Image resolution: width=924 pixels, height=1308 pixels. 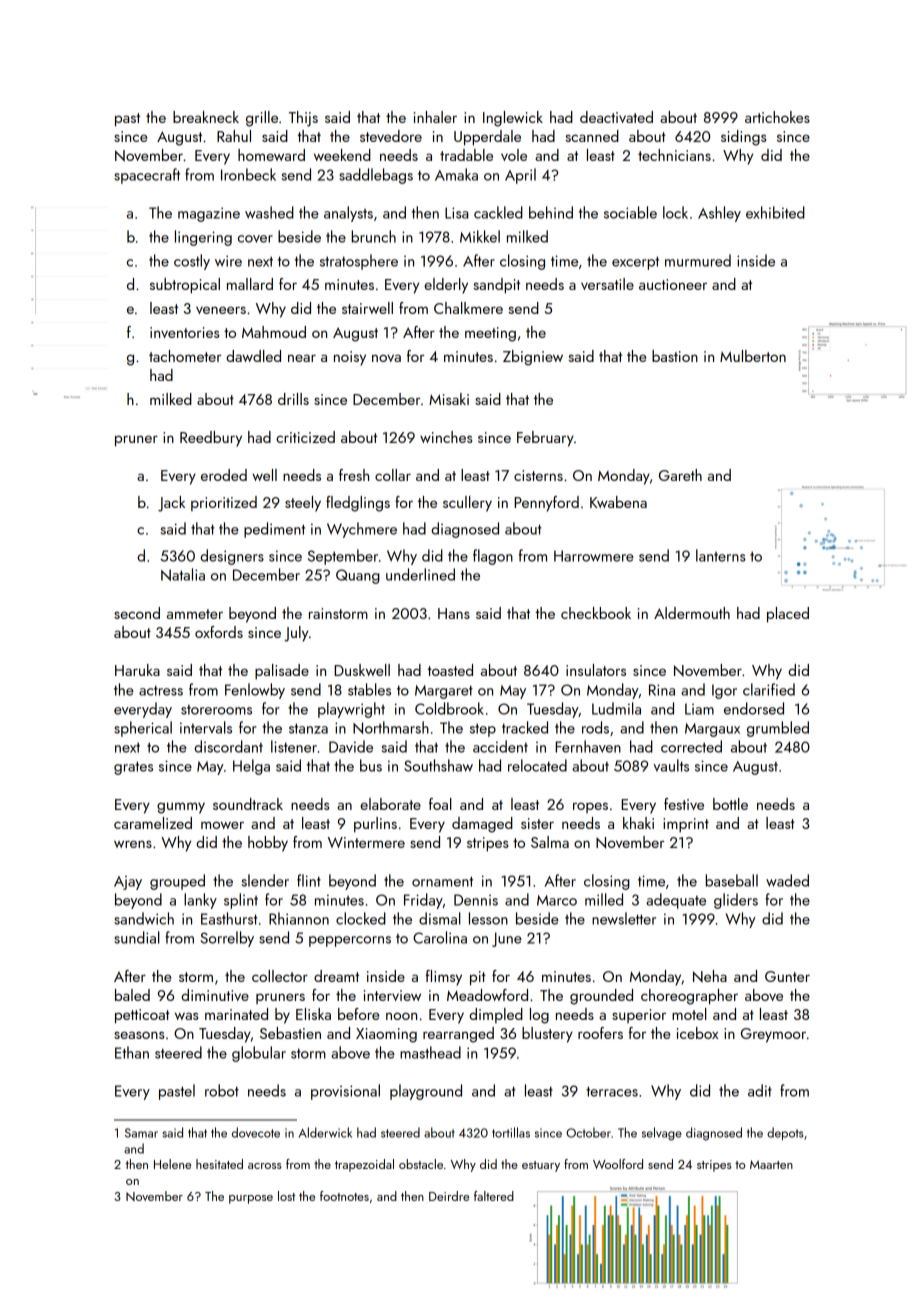 What do you see at coordinates (616, 708) in the page?
I see `Ludmila` at bounding box center [616, 708].
